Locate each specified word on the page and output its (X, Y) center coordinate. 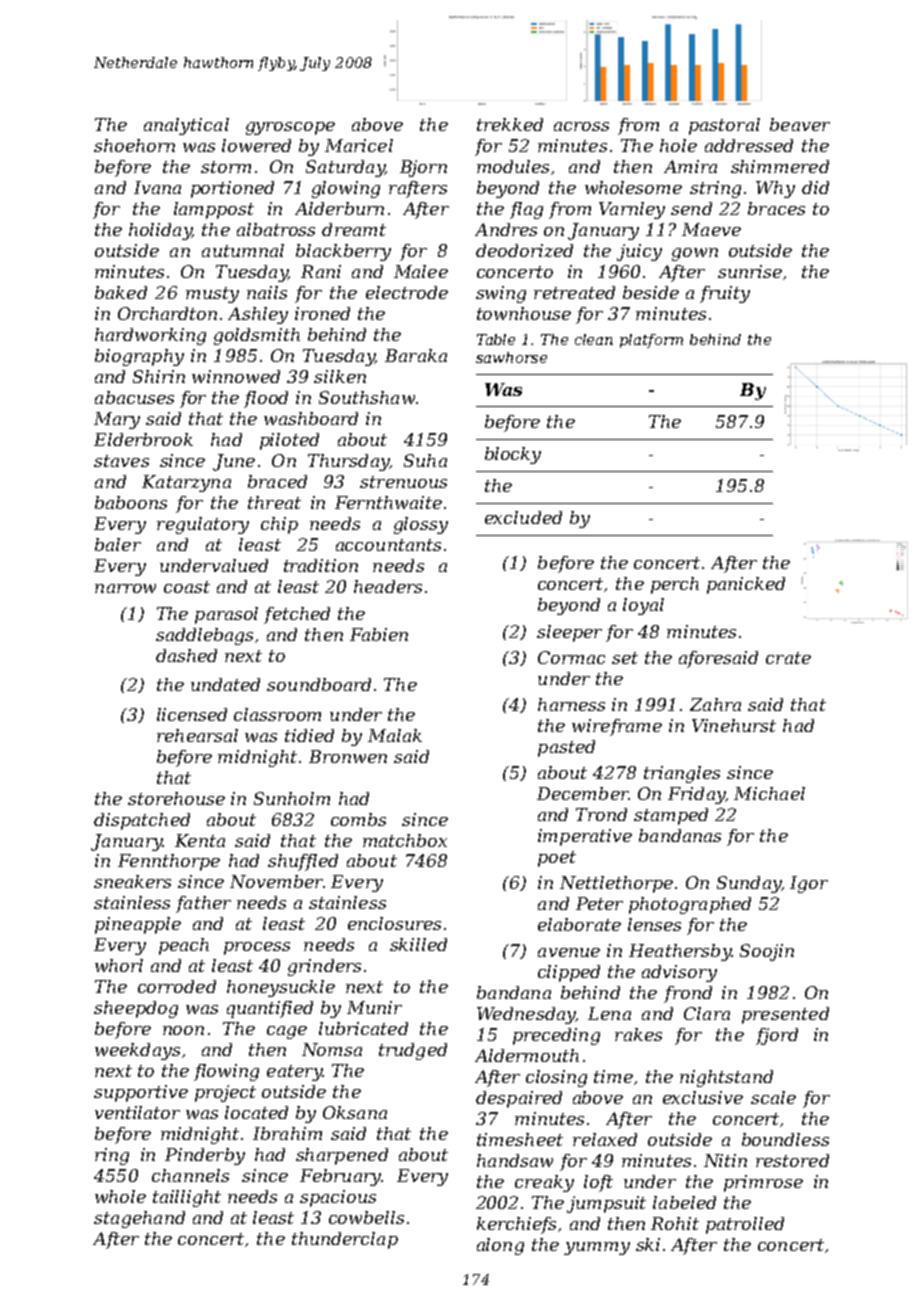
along (500, 1246)
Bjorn (423, 168)
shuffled (303, 862)
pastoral (724, 126)
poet (557, 859)
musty (212, 295)
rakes (638, 1034)
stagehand (139, 1219)
